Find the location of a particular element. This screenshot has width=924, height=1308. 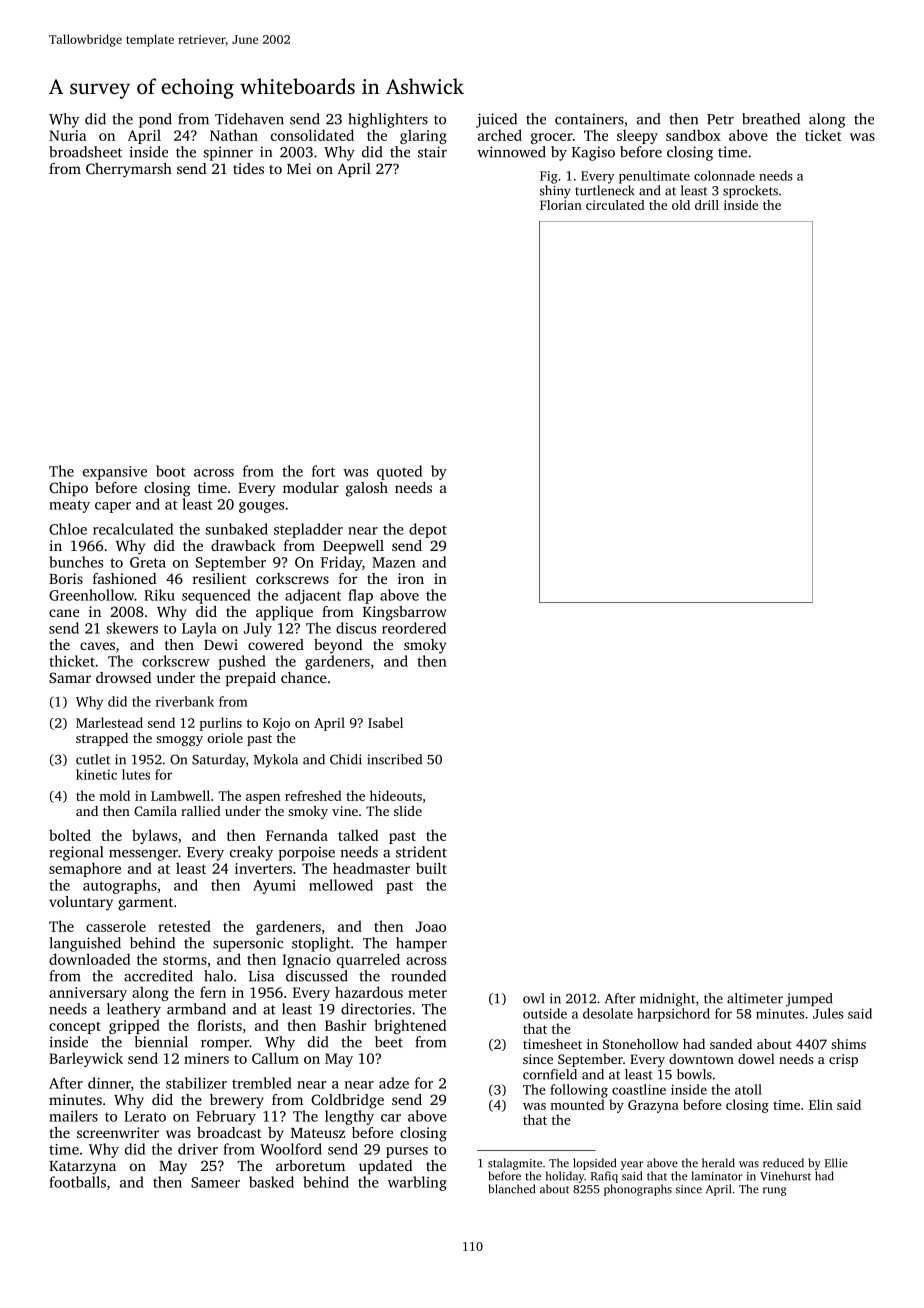

expansive is located at coordinates (115, 473).
